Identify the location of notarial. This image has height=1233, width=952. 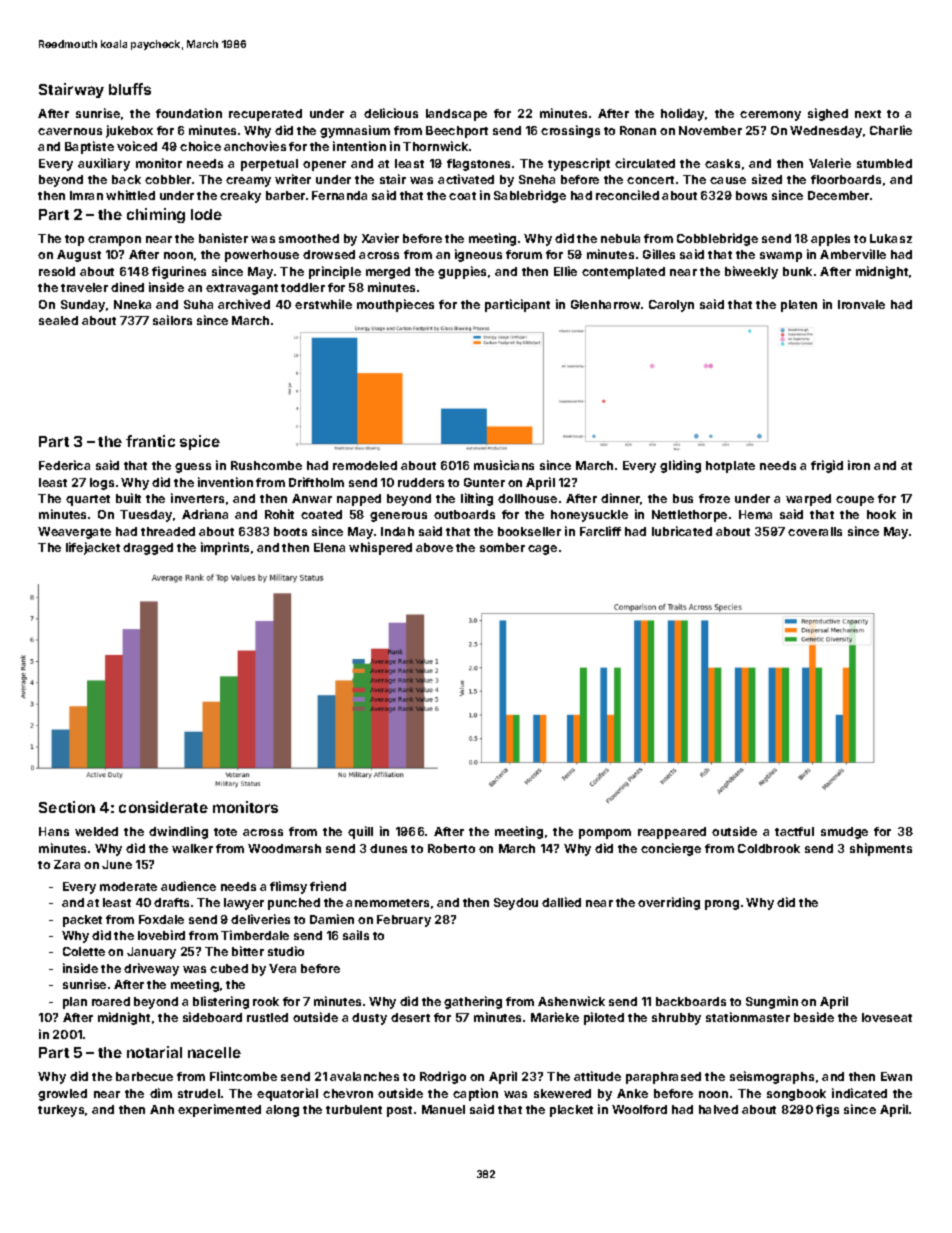
(154, 1052).
